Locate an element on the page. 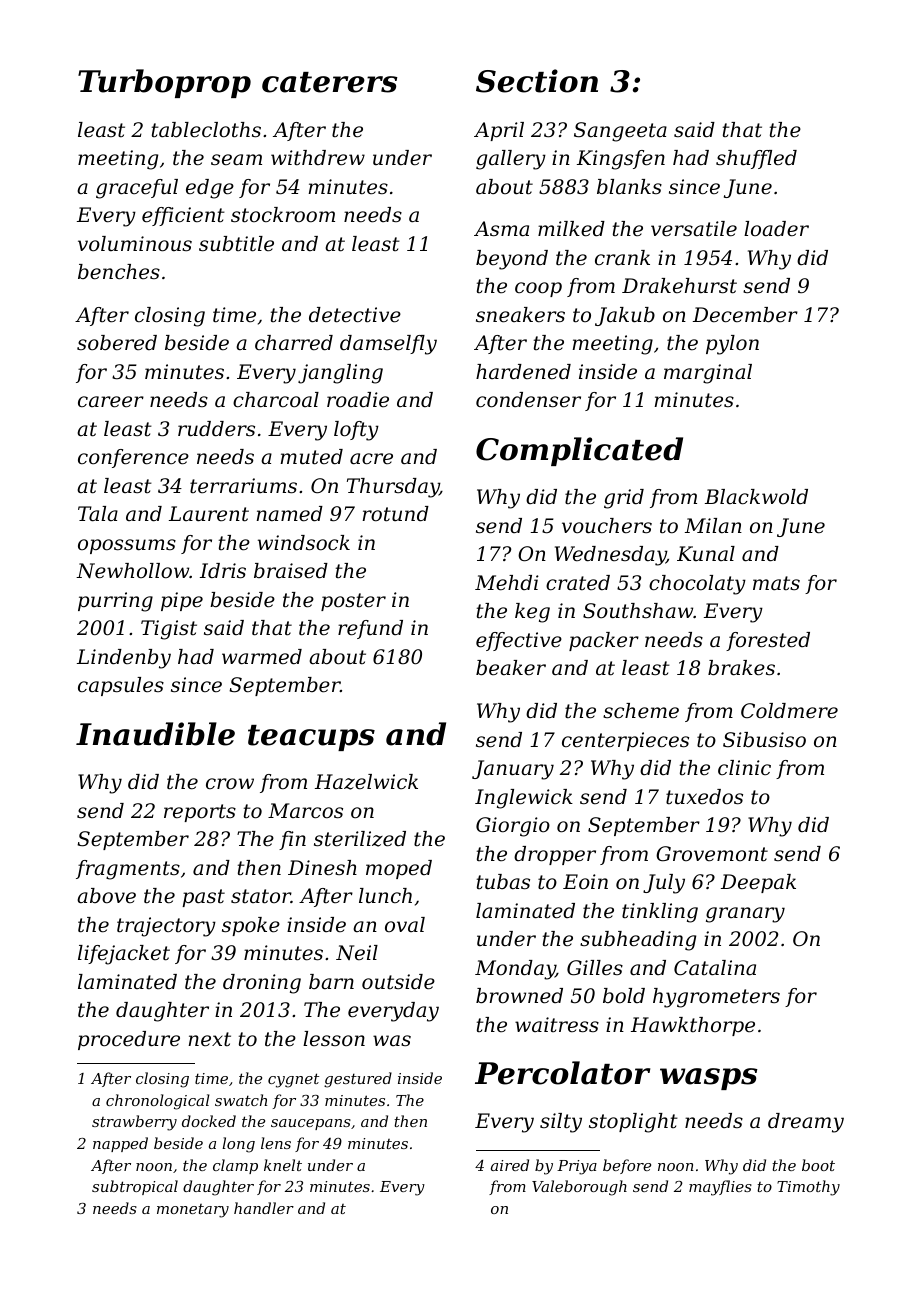 The image size is (924, 1314). Percolator is located at coordinates (562, 1073).
